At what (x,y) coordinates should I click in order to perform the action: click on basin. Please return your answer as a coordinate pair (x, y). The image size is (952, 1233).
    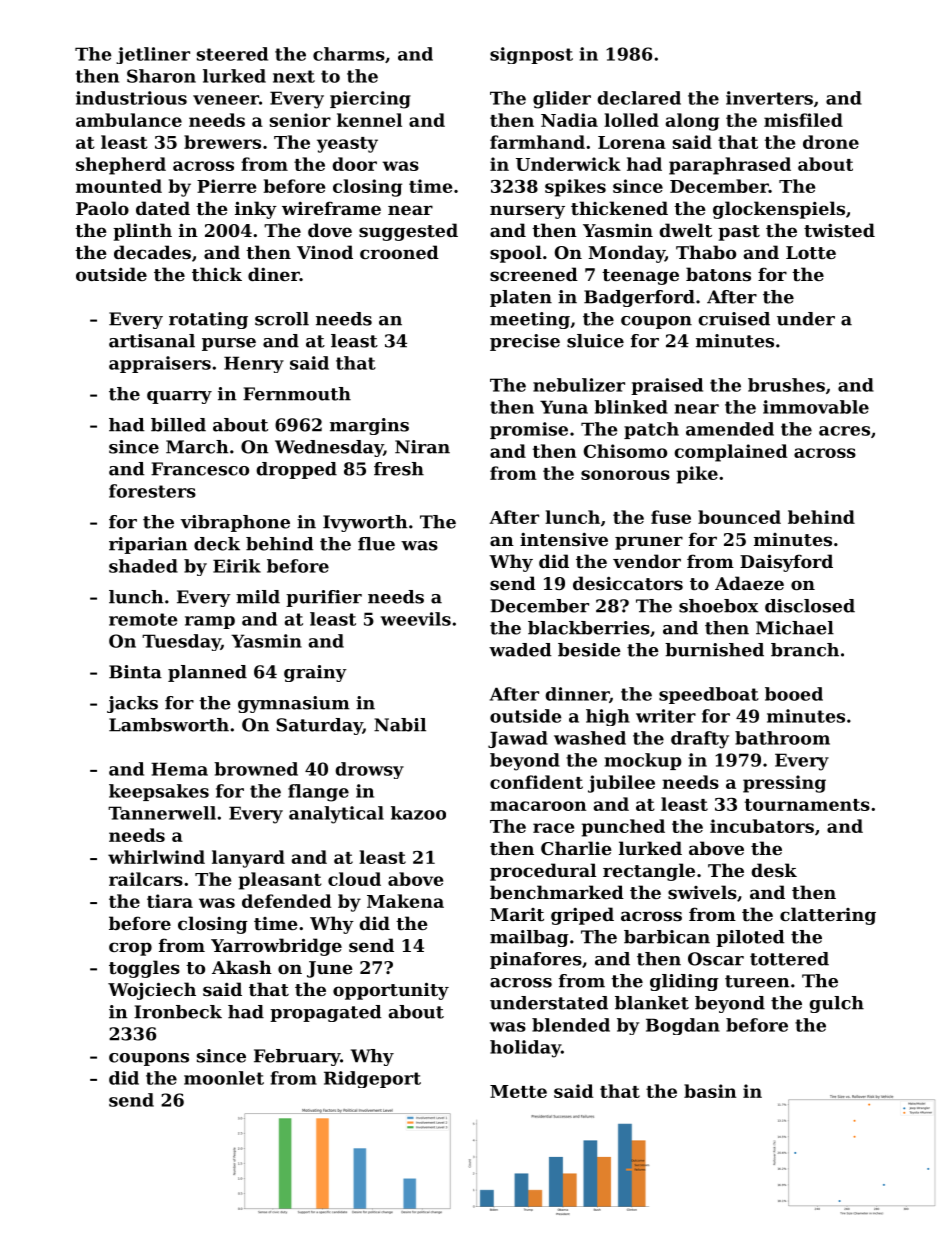
    Looking at the image, I should click on (710, 1091).
